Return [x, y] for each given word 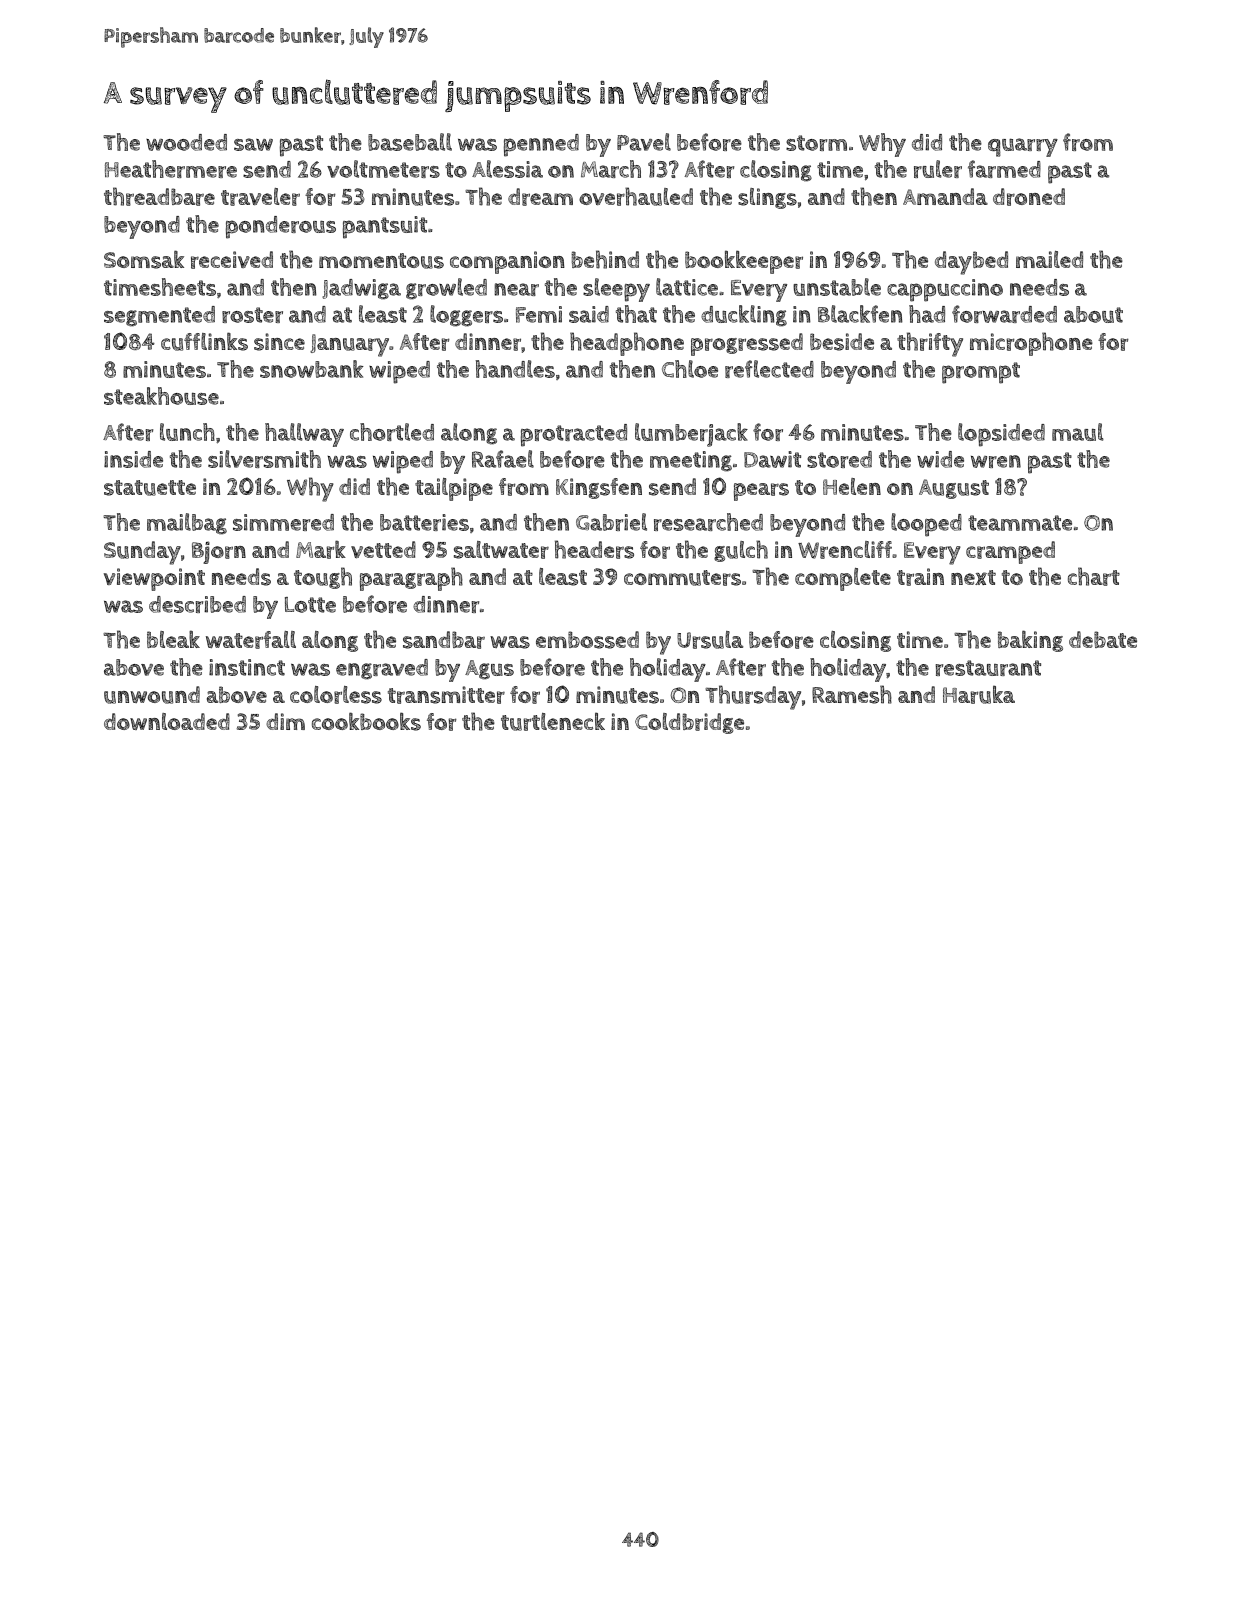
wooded [186, 142]
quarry [1023, 147]
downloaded [167, 721]
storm [816, 143]
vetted [383, 550]
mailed [1049, 259]
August [954, 489]
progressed [747, 344]
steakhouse [161, 396]
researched [708, 522]
